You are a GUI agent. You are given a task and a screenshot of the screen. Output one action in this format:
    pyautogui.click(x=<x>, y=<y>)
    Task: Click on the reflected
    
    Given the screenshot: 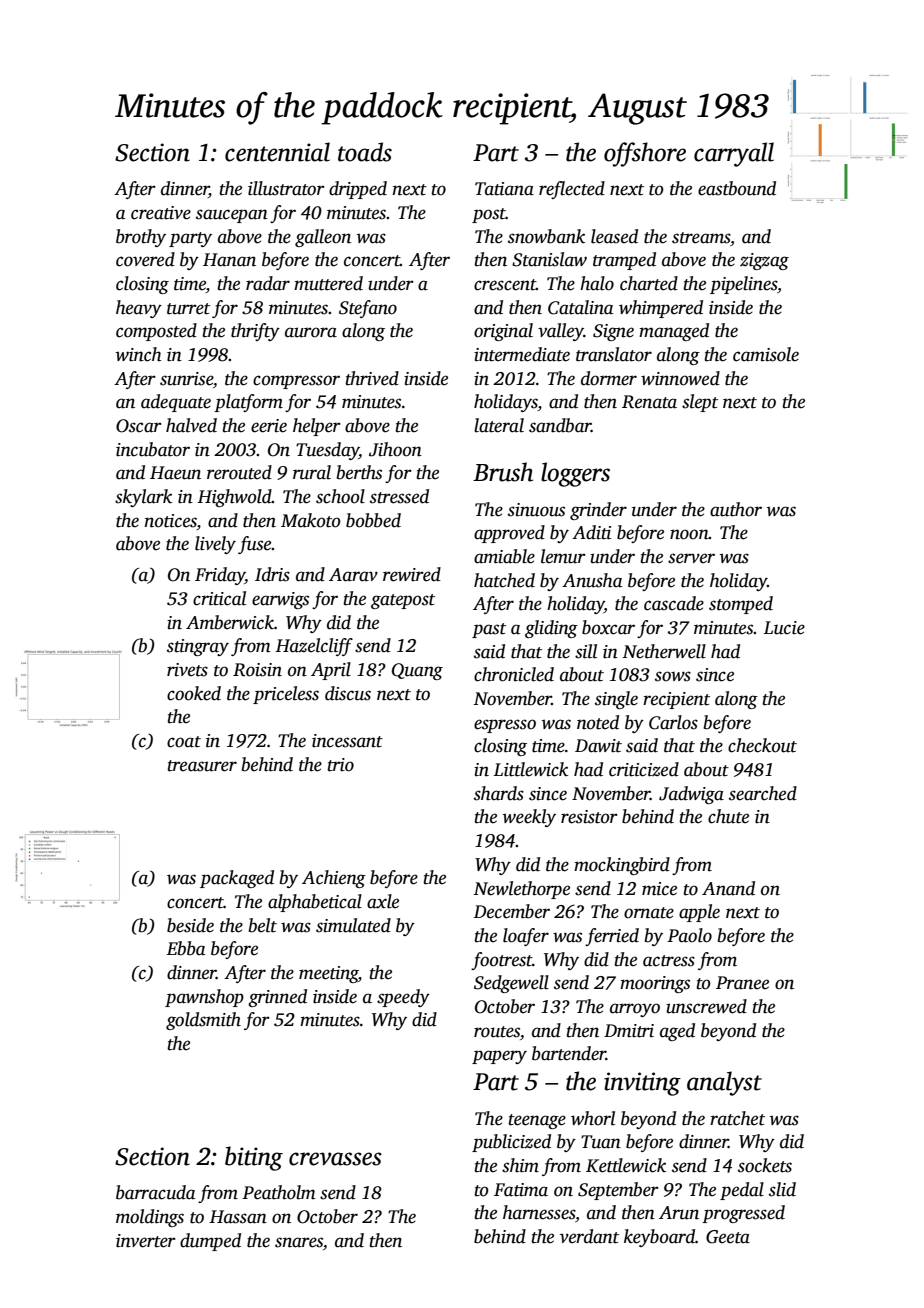 What is the action you would take?
    pyautogui.click(x=572, y=190)
